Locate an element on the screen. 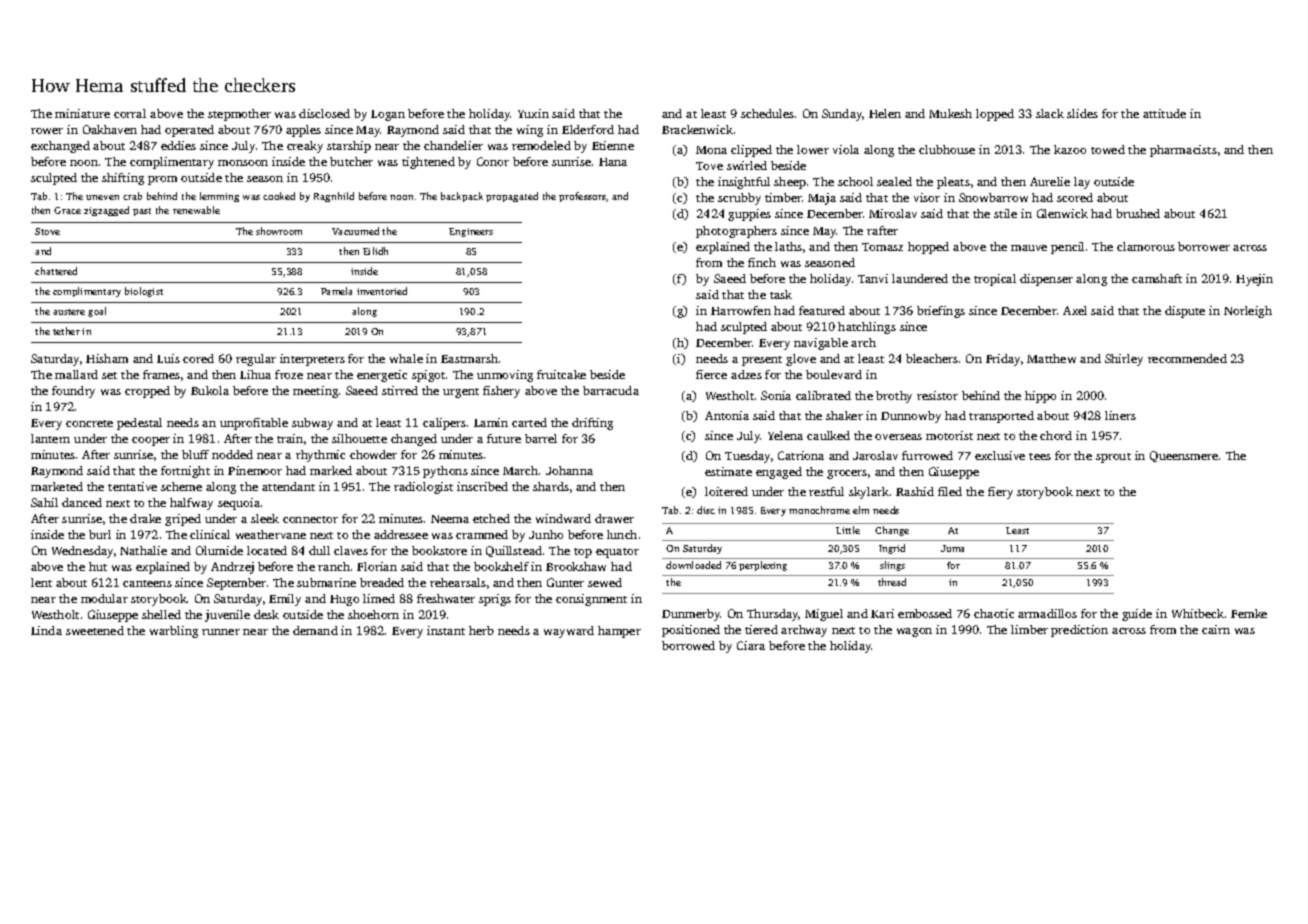 The image size is (1308, 924). Hugo is located at coordinates (344, 600).
